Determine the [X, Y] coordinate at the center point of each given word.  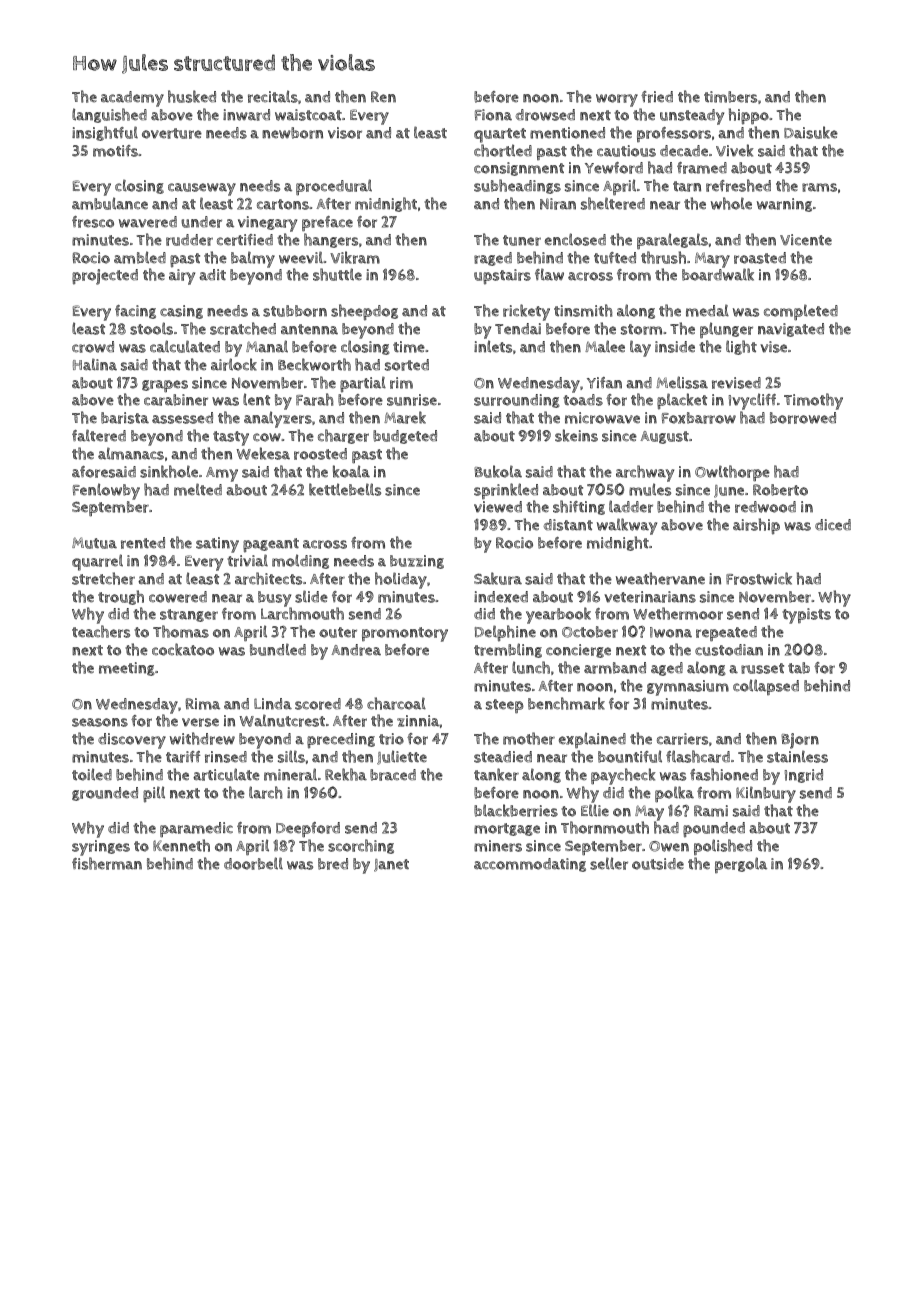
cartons [283, 204]
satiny [217, 545]
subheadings [517, 186]
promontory [405, 634]
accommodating [530, 865]
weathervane [660, 578]
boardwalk [718, 275]
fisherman [107, 863]
